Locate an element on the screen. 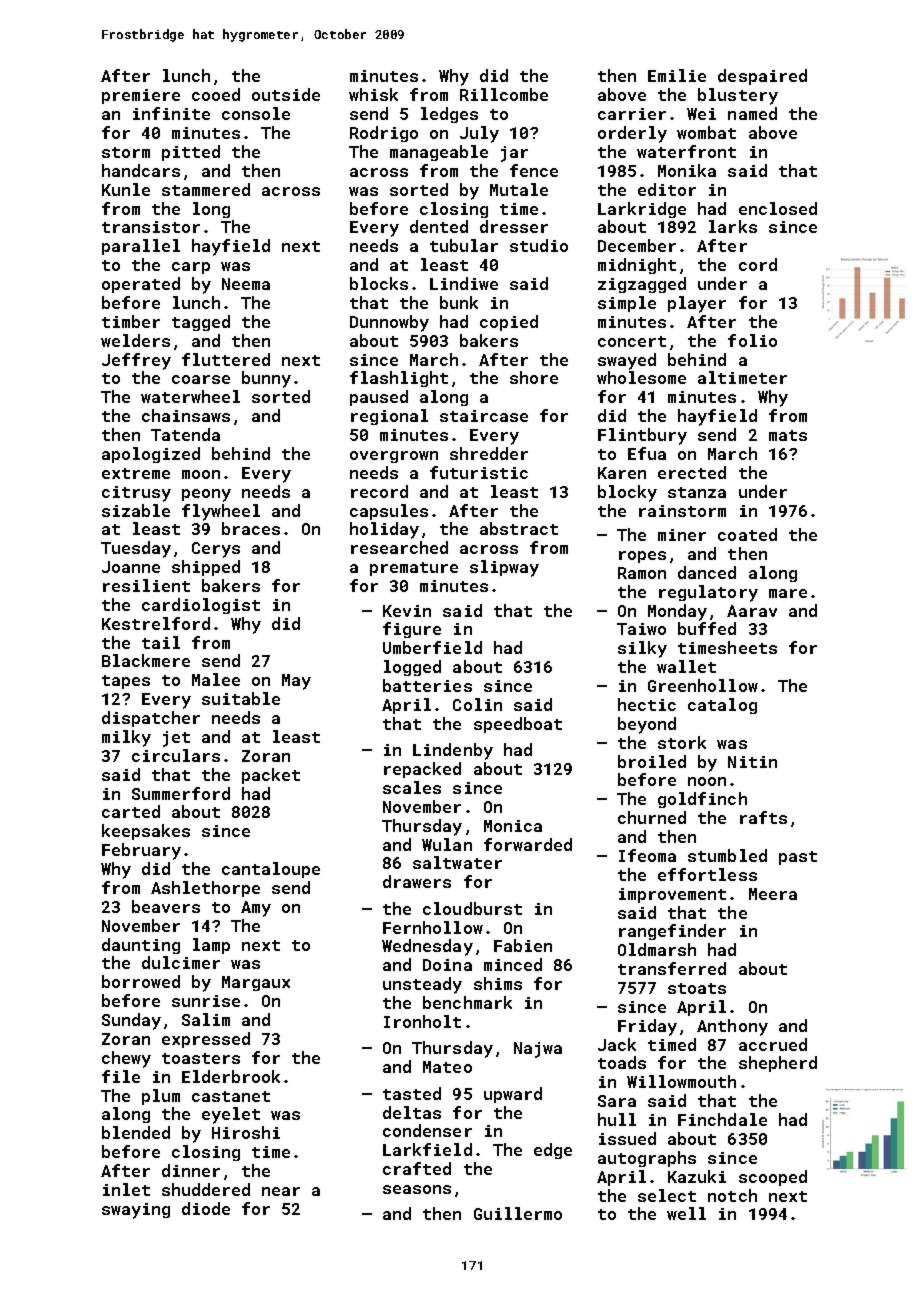  console is located at coordinates (256, 113).
